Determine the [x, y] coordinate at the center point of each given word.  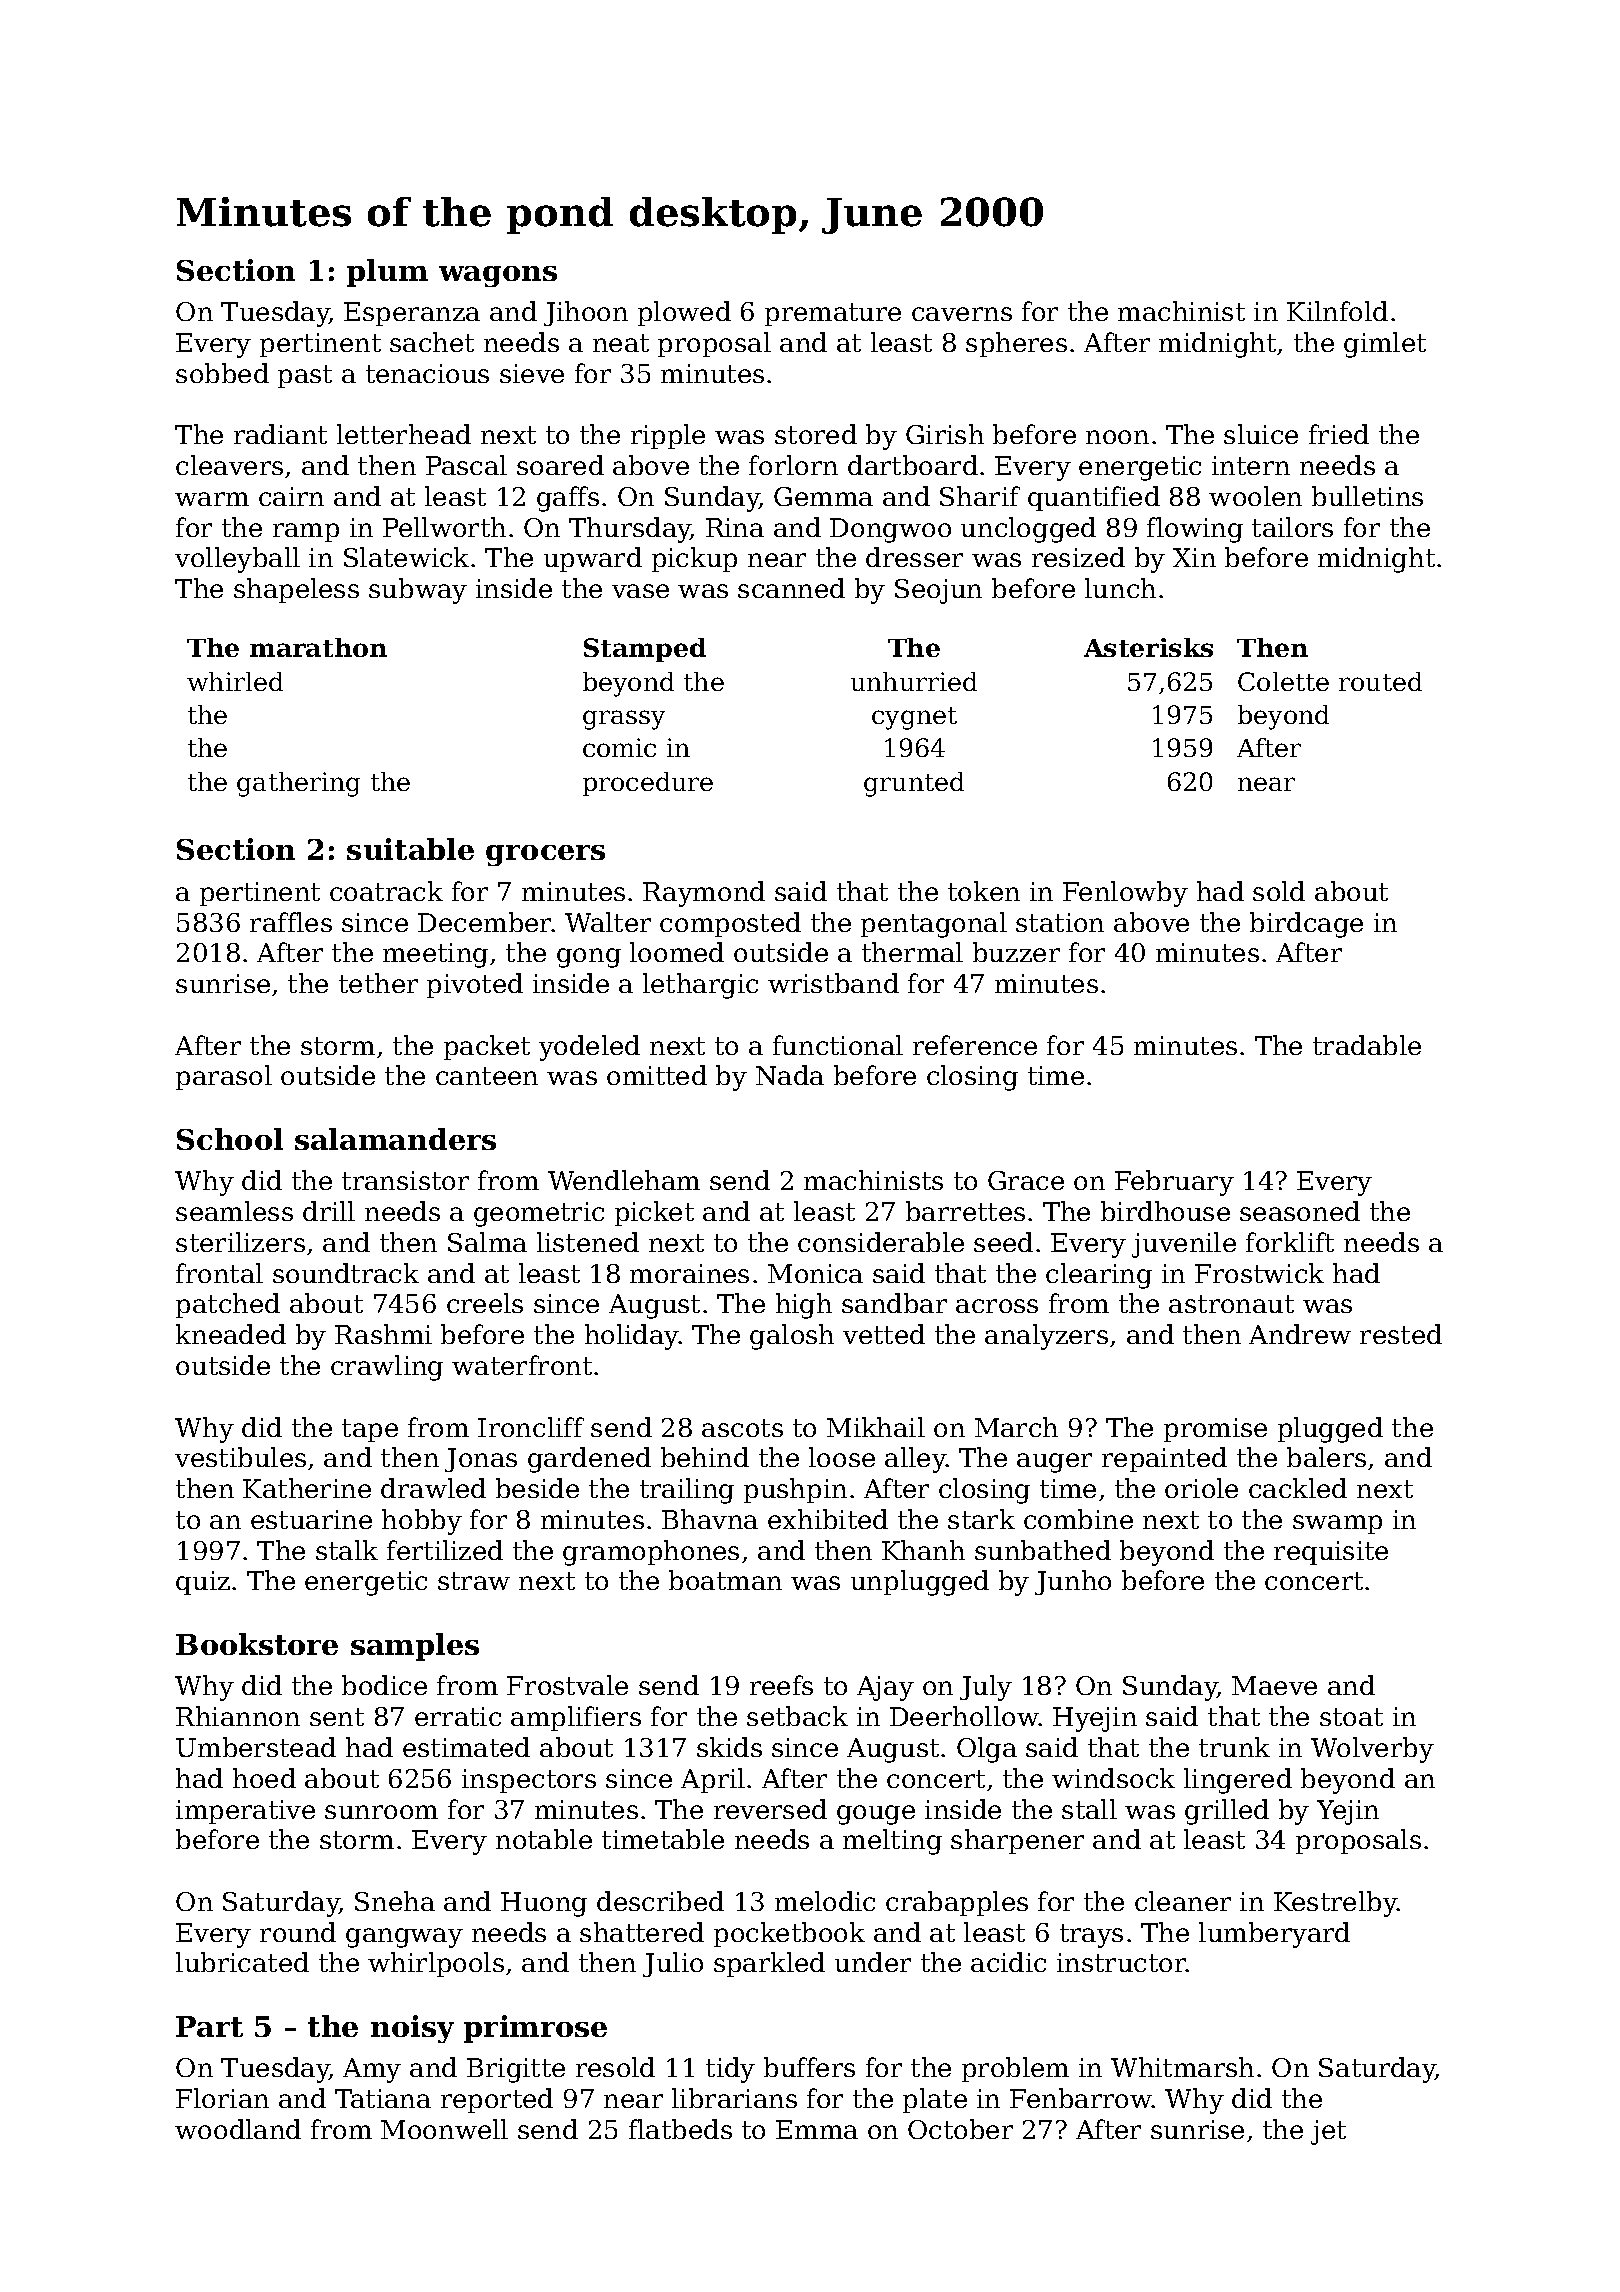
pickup [694, 559]
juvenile [1184, 1245]
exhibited [828, 1519]
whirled [235, 681]
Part [209, 2026]
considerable [881, 1242]
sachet [432, 342]
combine [1078, 1519]
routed [1380, 681]
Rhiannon [238, 1716]
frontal [219, 1273]
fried [1339, 434]
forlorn [793, 465]
